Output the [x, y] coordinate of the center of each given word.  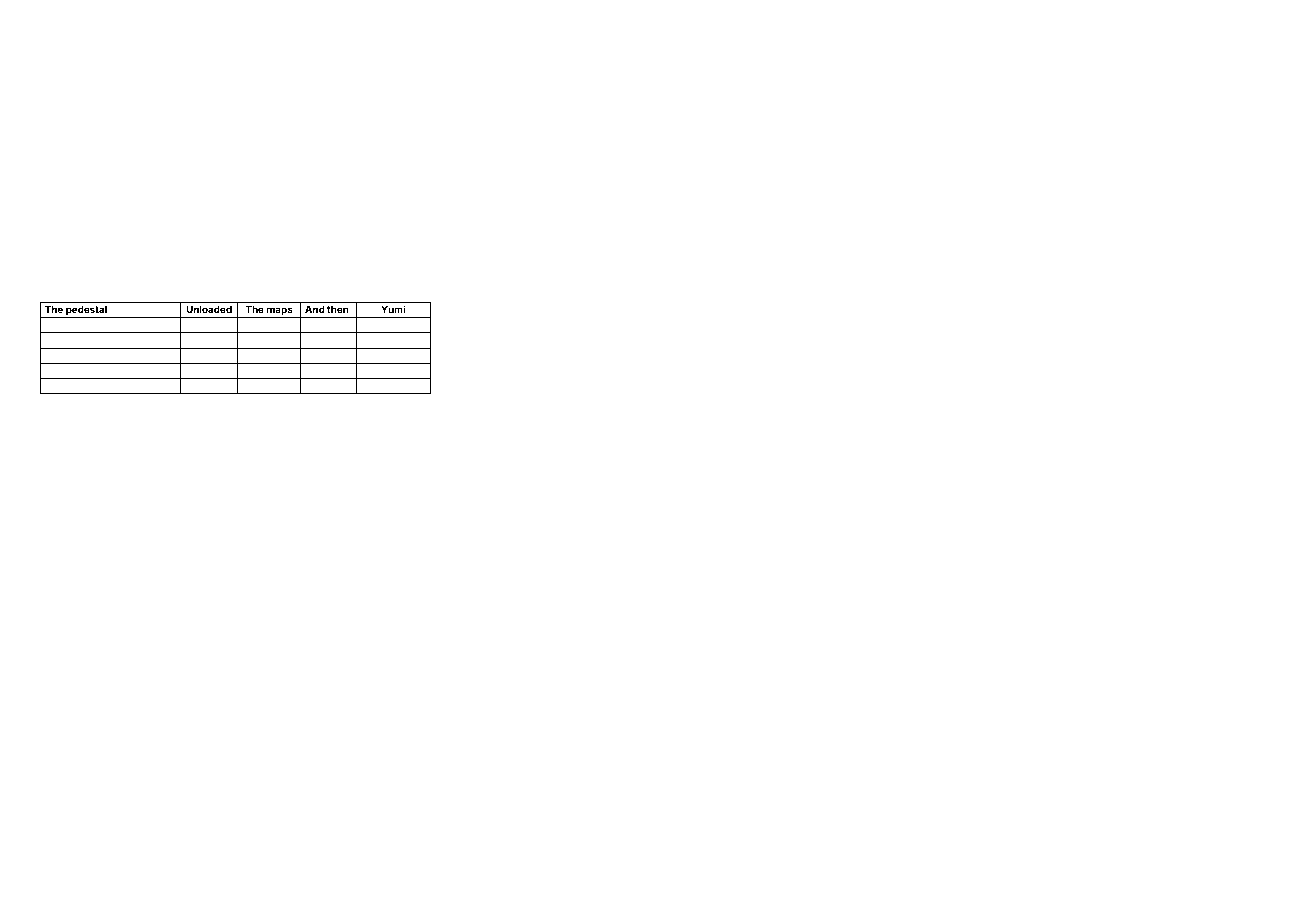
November [484, 374]
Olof [1199, 465]
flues [524, 83]
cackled [320, 83]
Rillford [1019, 83]
